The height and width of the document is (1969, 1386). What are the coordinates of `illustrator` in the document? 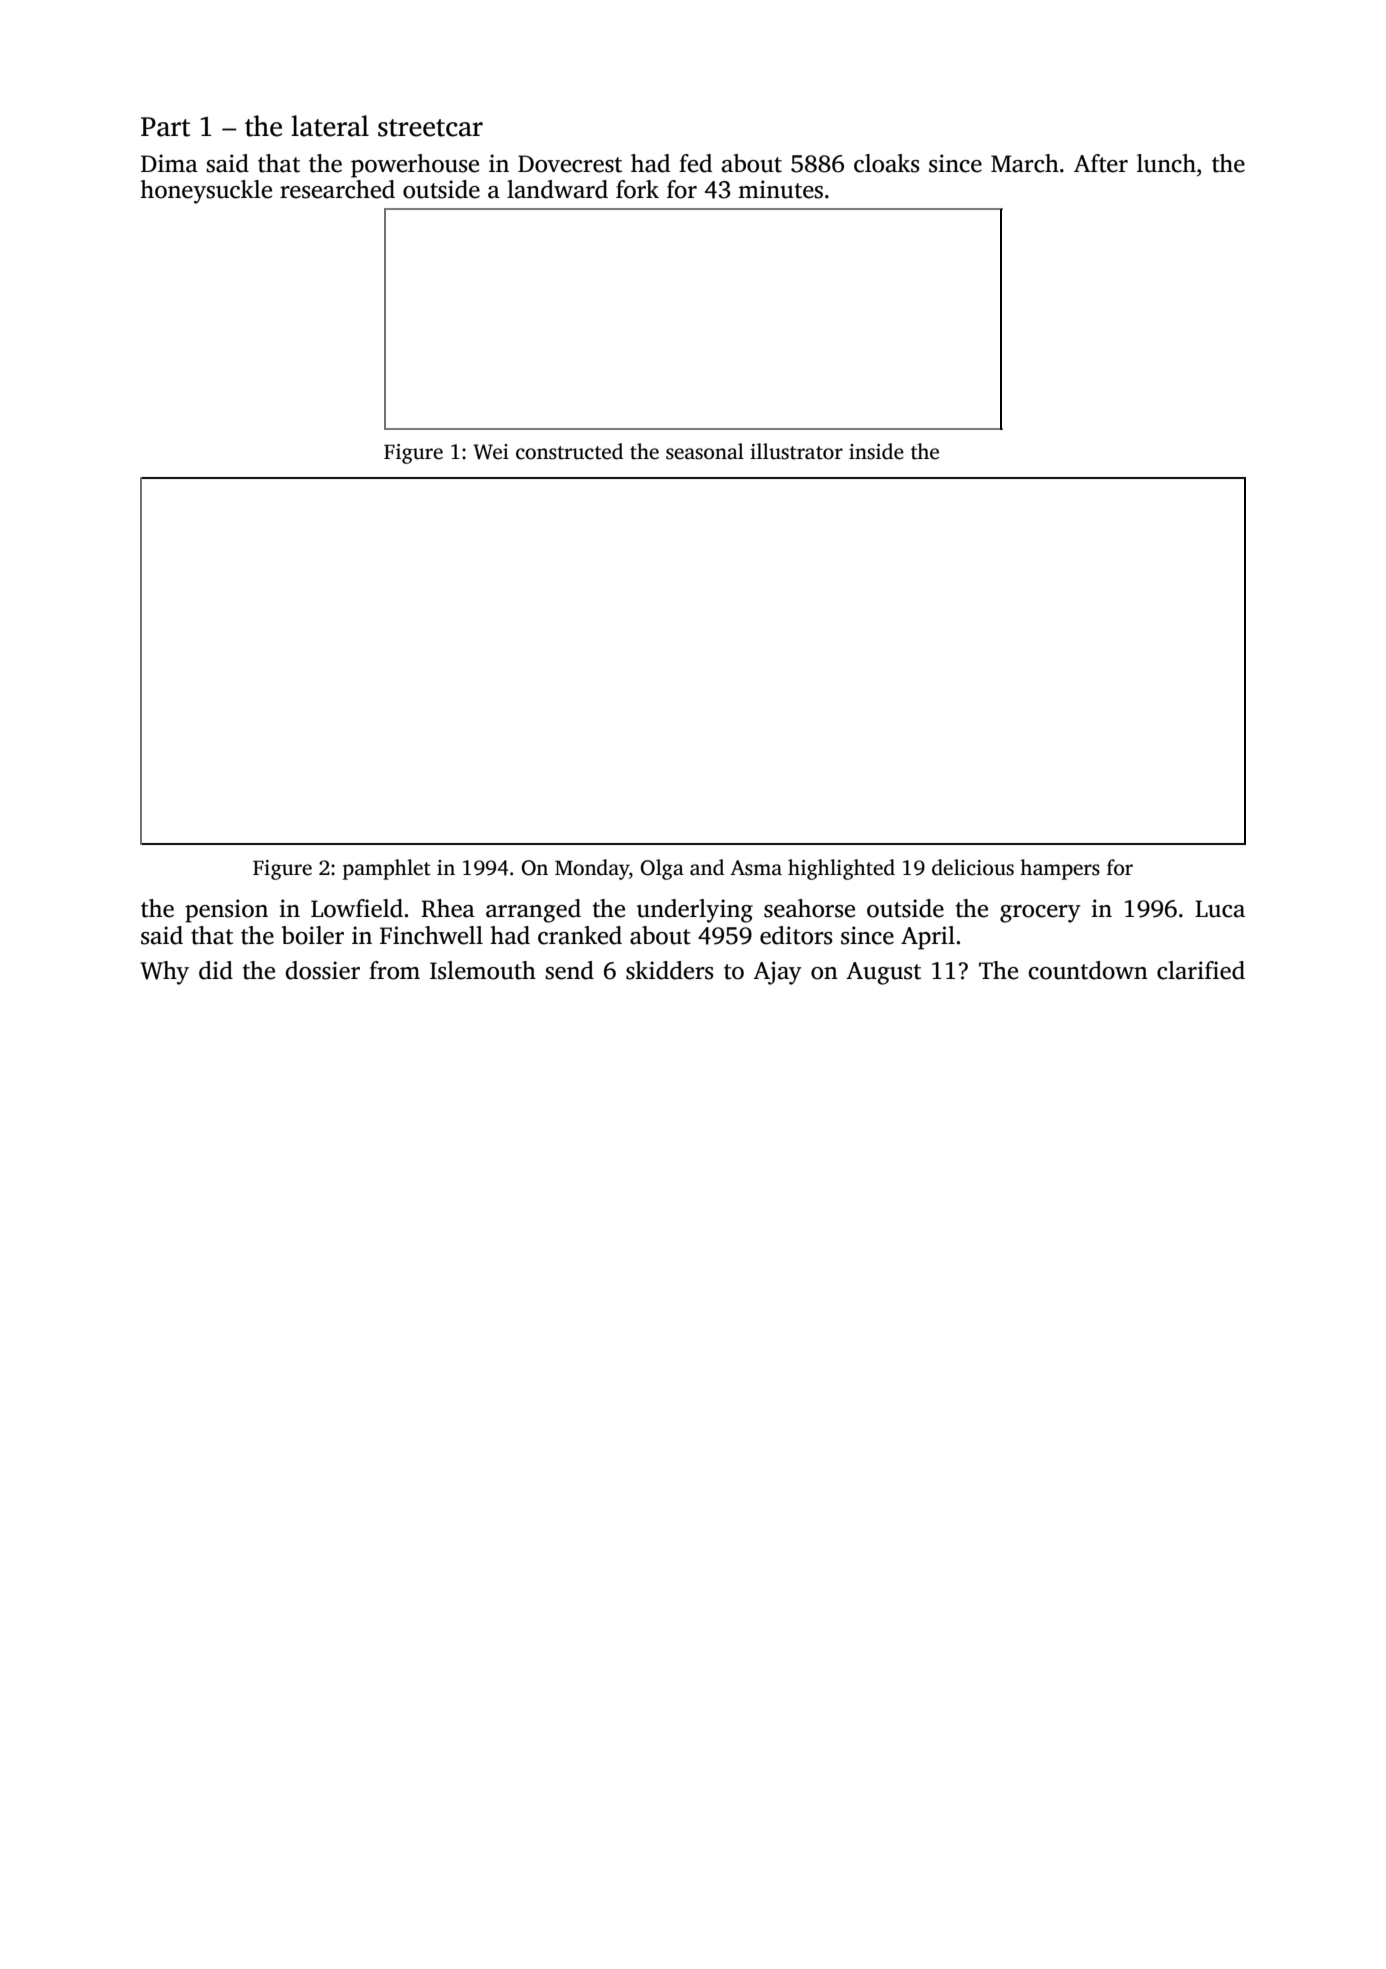 It's located at (796, 451).
